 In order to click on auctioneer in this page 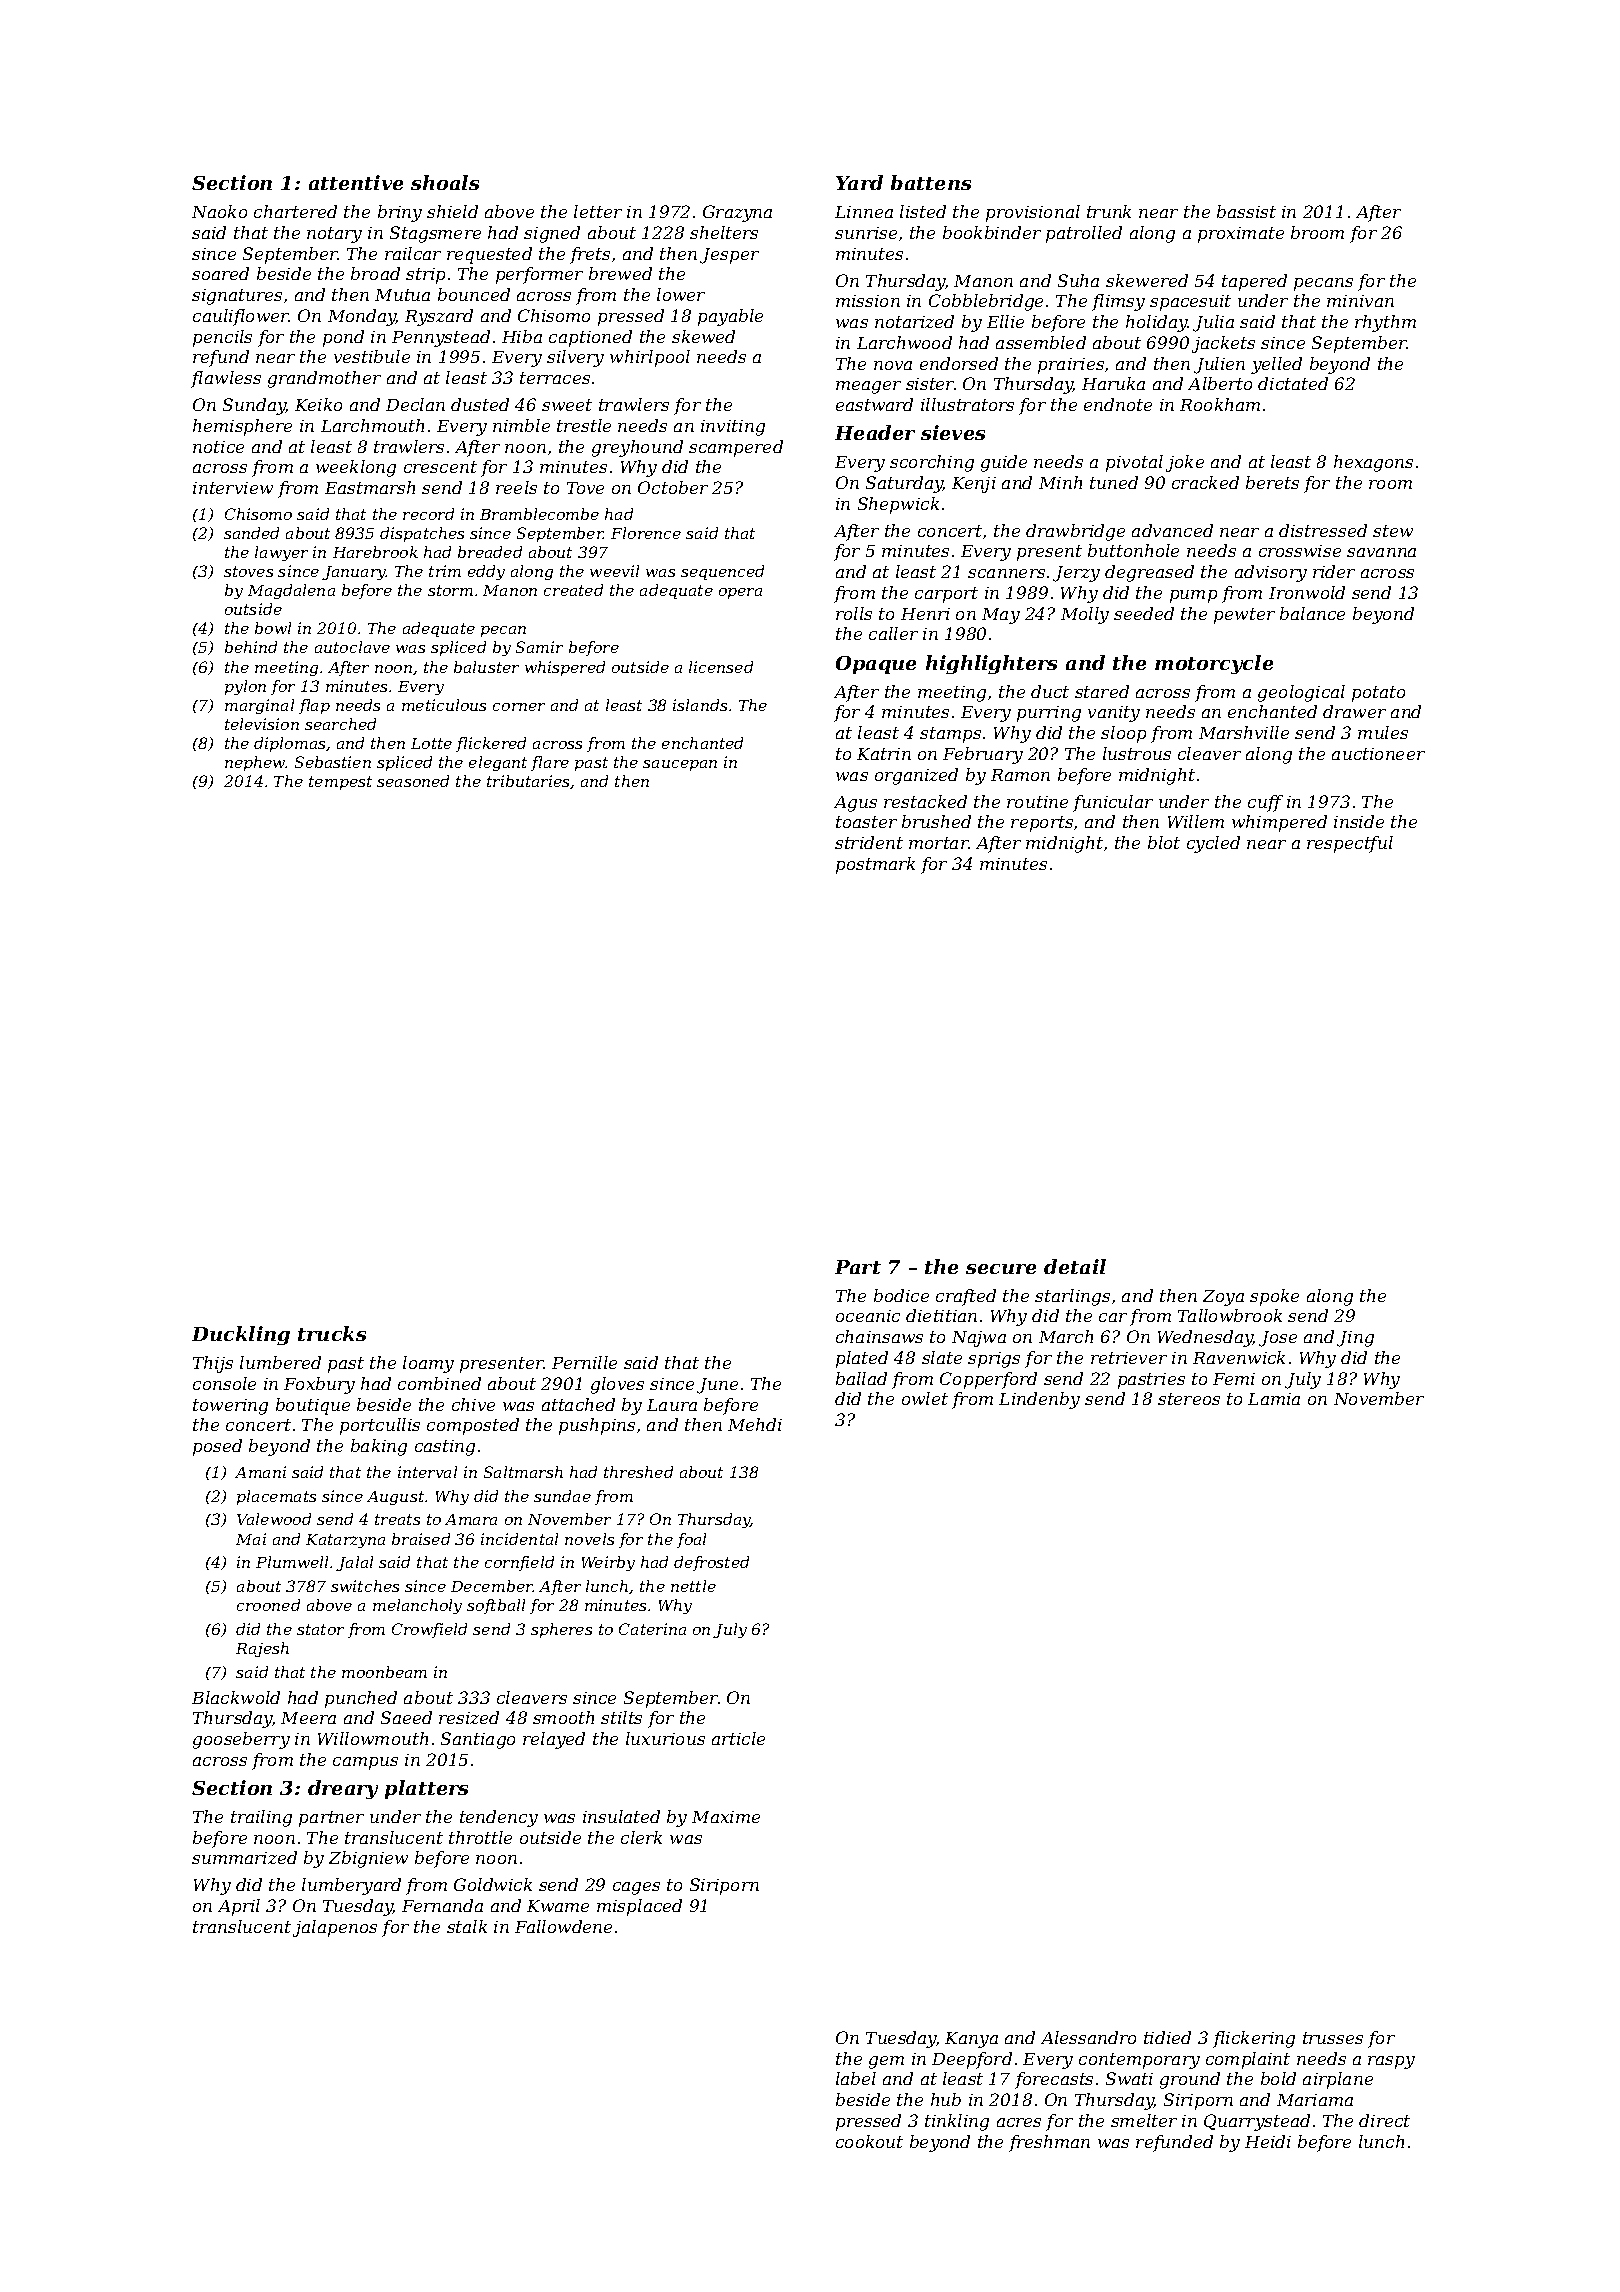, I will do `click(1378, 754)`.
